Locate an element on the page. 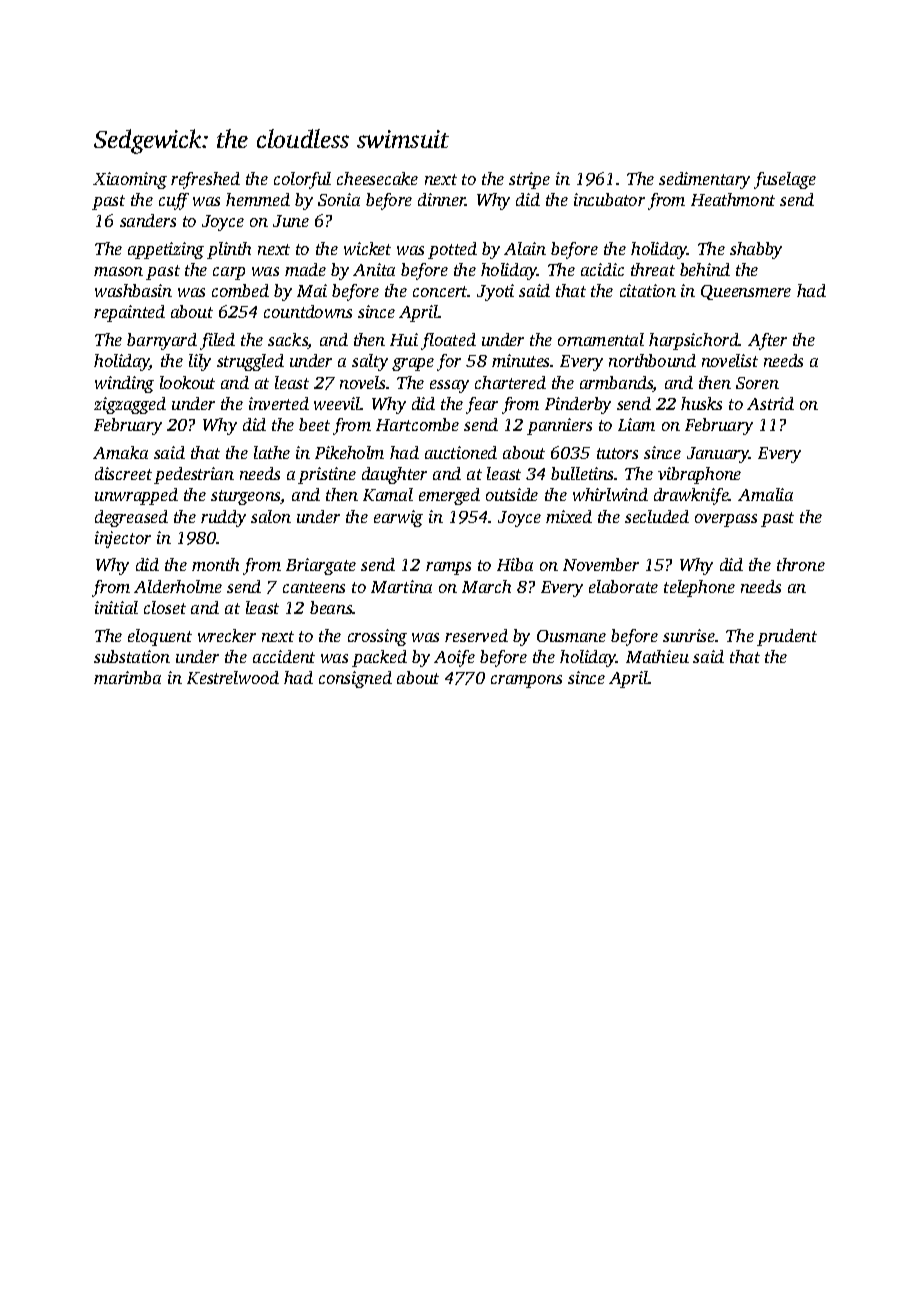  Alain is located at coordinates (525, 248).
